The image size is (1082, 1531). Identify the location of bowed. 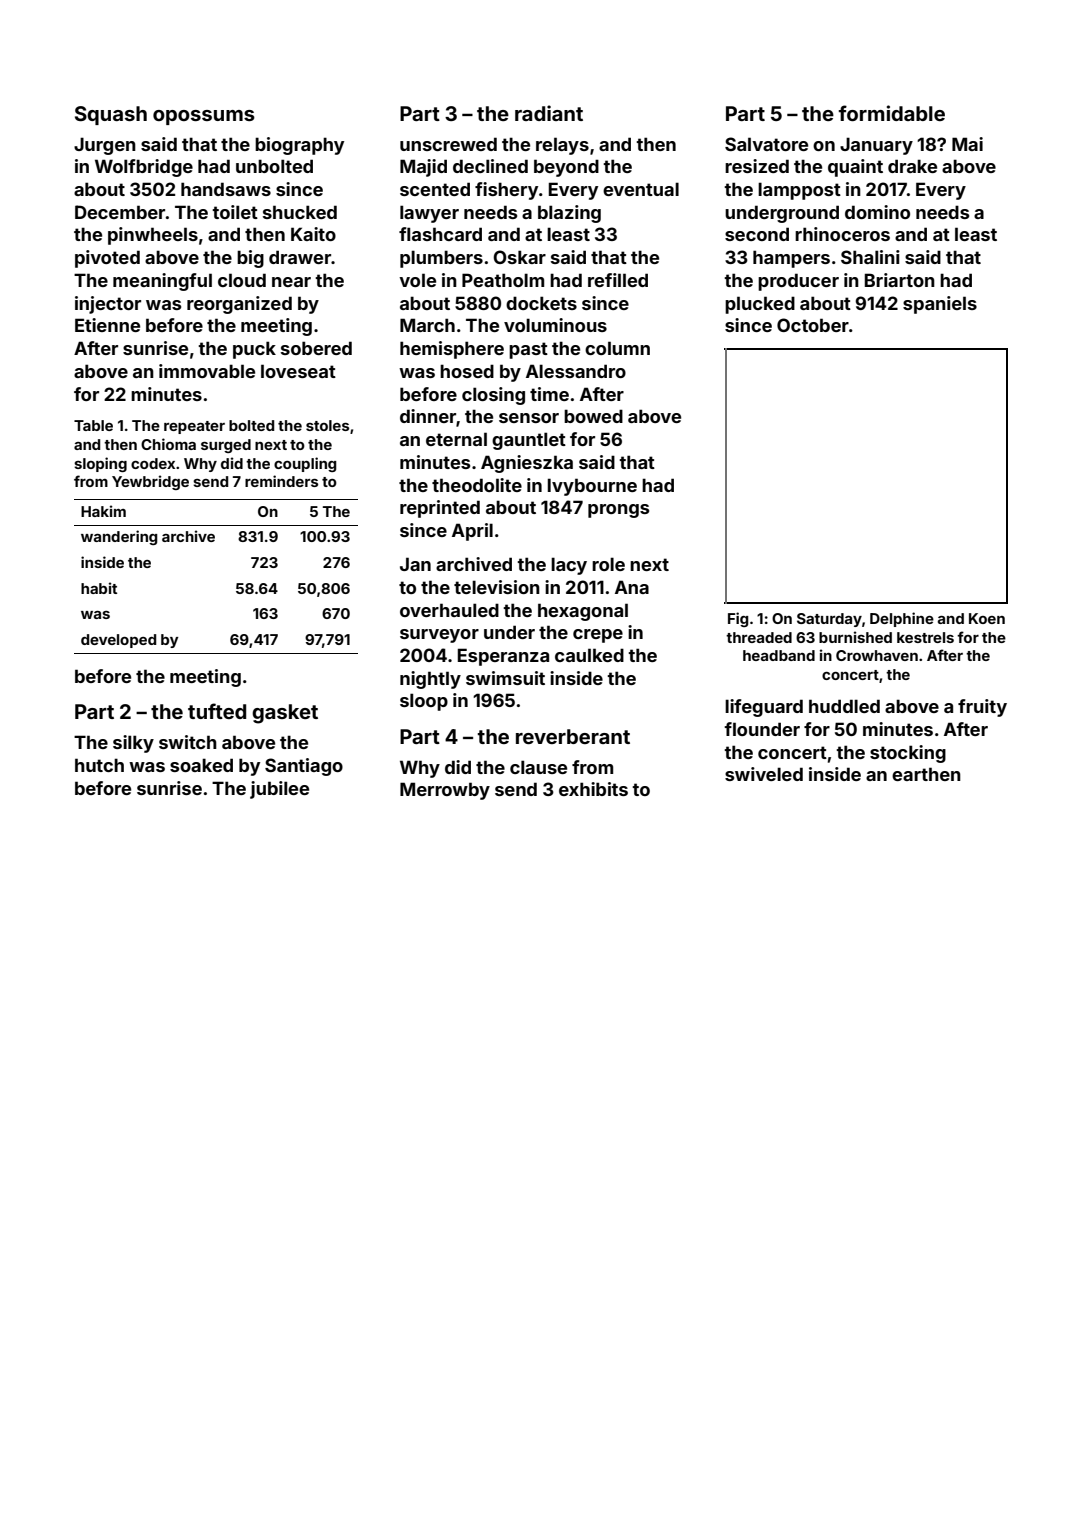
(593, 416).
